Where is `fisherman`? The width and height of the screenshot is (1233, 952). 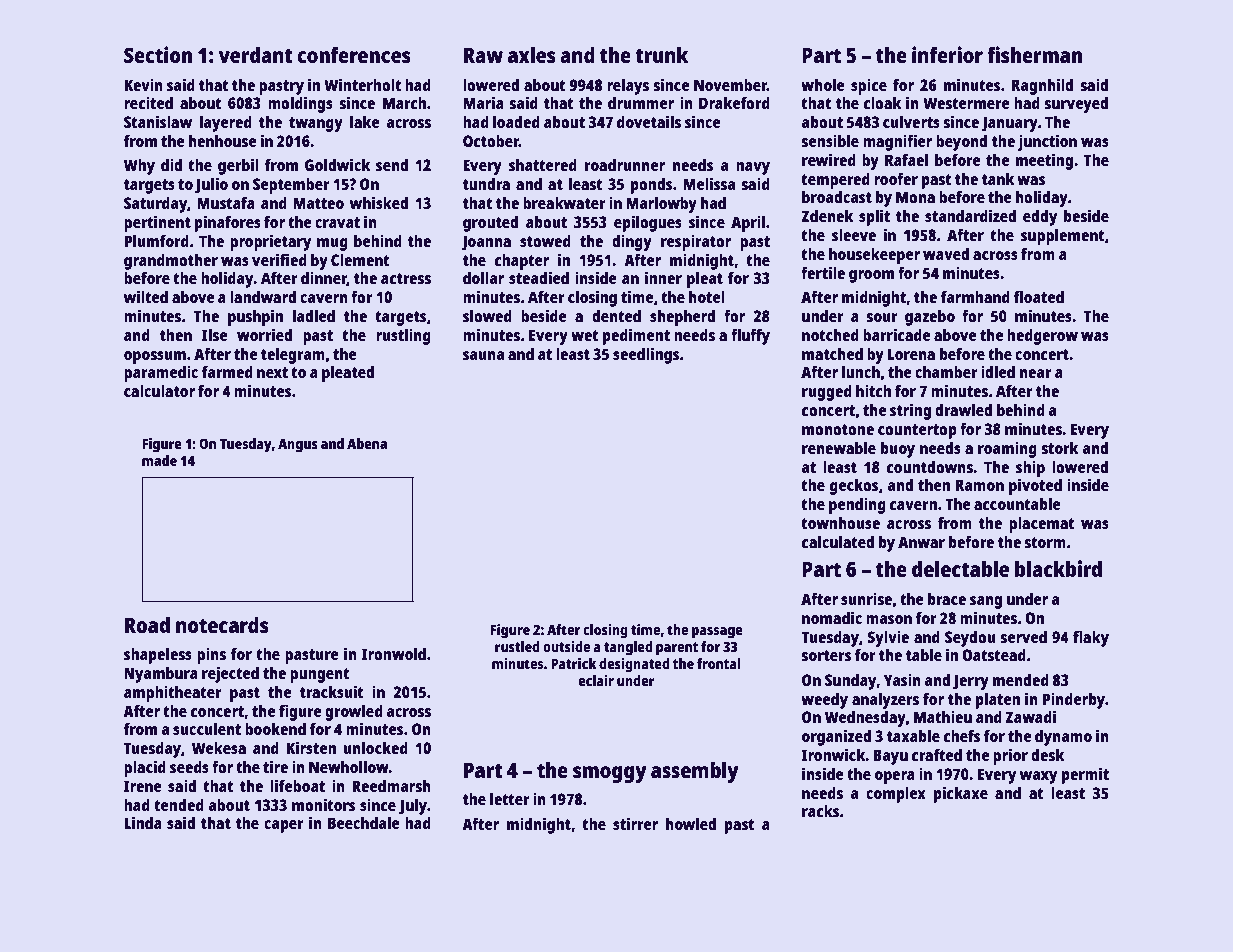
fisherman is located at coordinates (1034, 54).
